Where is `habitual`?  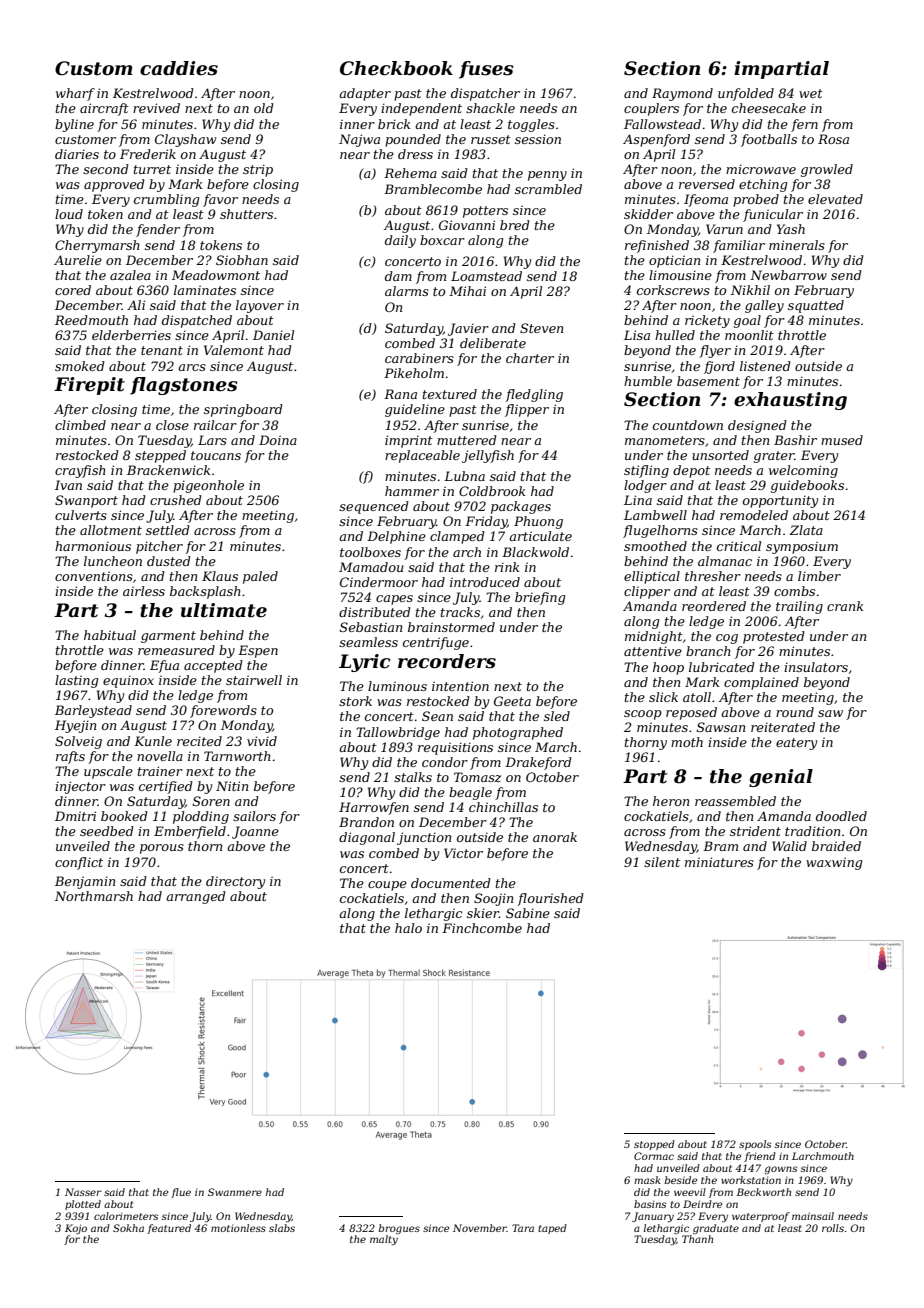 habitual is located at coordinates (110, 635).
